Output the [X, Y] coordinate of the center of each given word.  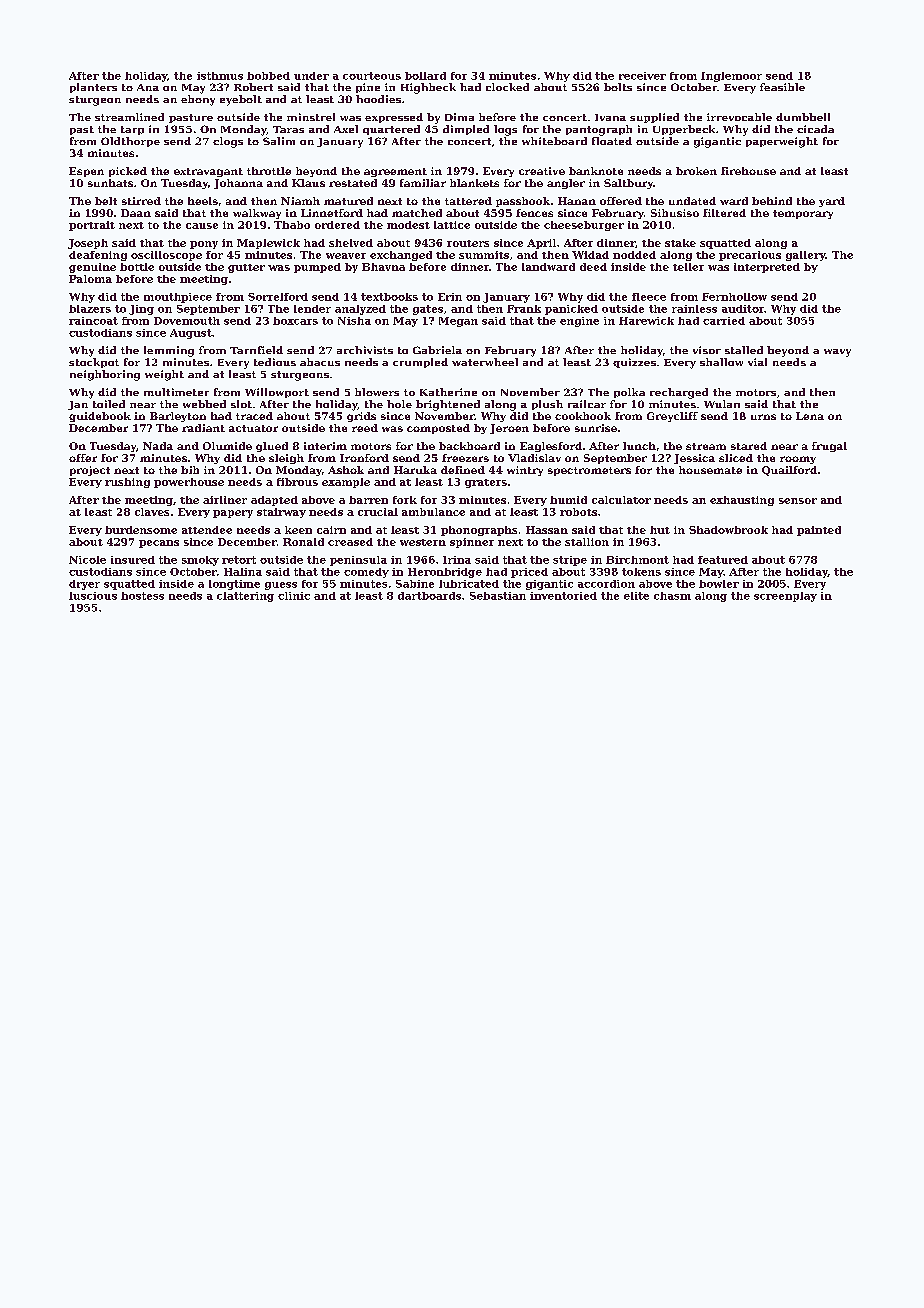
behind [772, 201]
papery [233, 514]
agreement [395, 172]
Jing [141, 310]
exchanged [401, 256]
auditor [743, 309]
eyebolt [241, 100]
